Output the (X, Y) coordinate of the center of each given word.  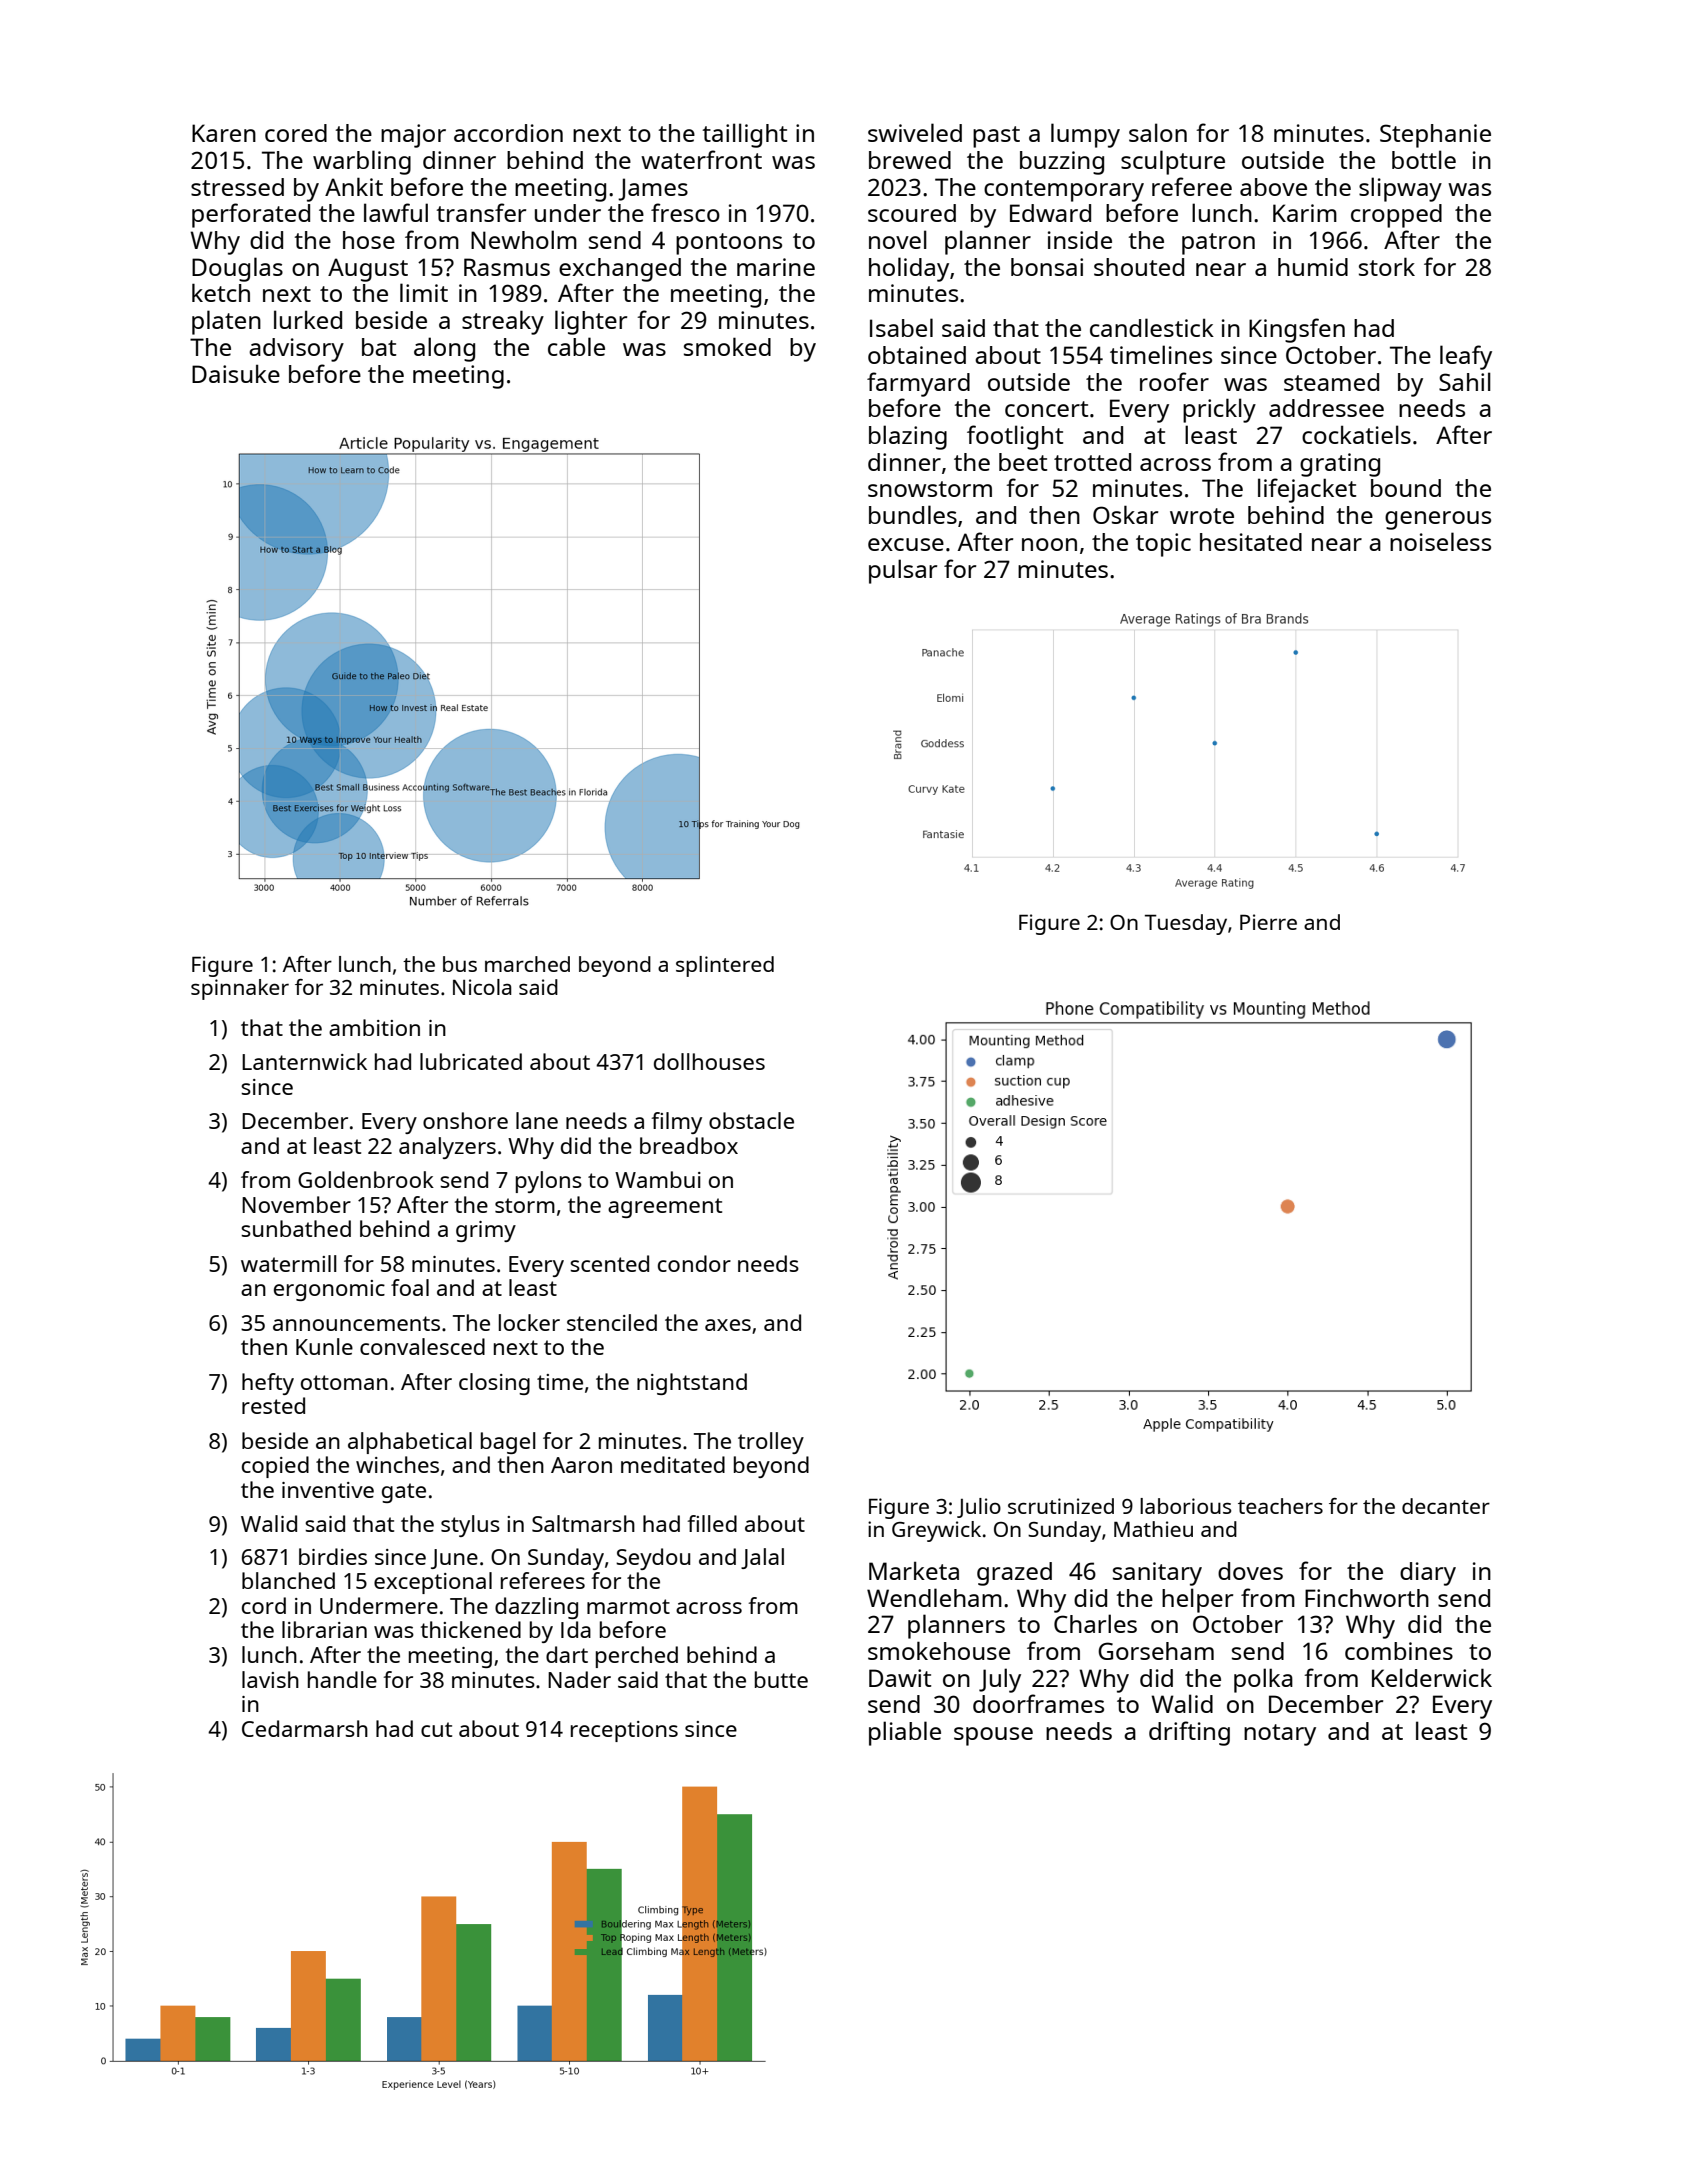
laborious (1185, 1506)
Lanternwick (304, 1061)
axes (728, 1325)
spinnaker (240, 989)
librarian (324, 1629)
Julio (979, 1508)
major (413, 136)
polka (1263, 1680)
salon (1158, 132)
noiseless (1440, 541)
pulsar (903, 571)
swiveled (915, 132)
